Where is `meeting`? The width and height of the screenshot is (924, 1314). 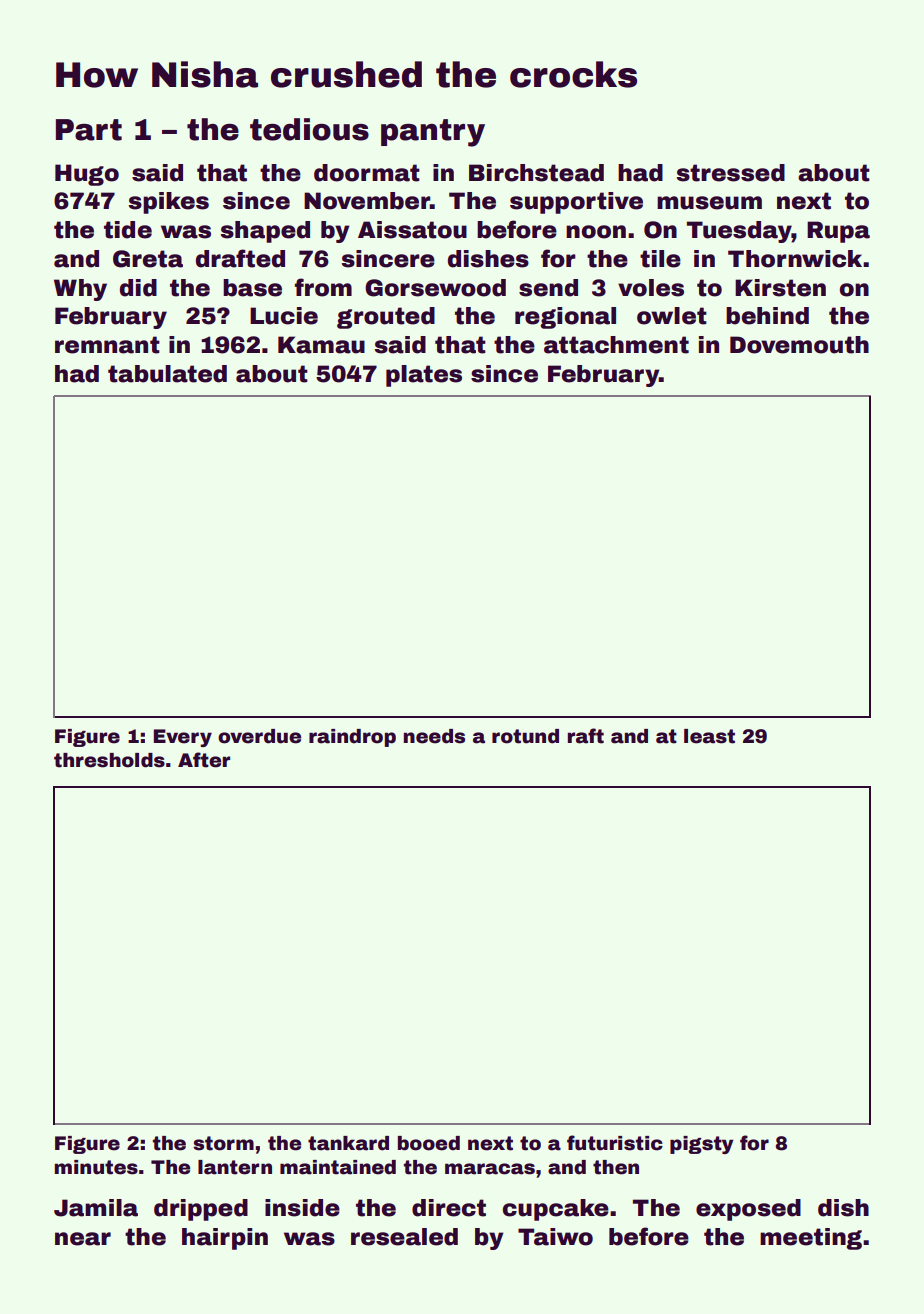
meeting is located at coordinates (811, 1239).
